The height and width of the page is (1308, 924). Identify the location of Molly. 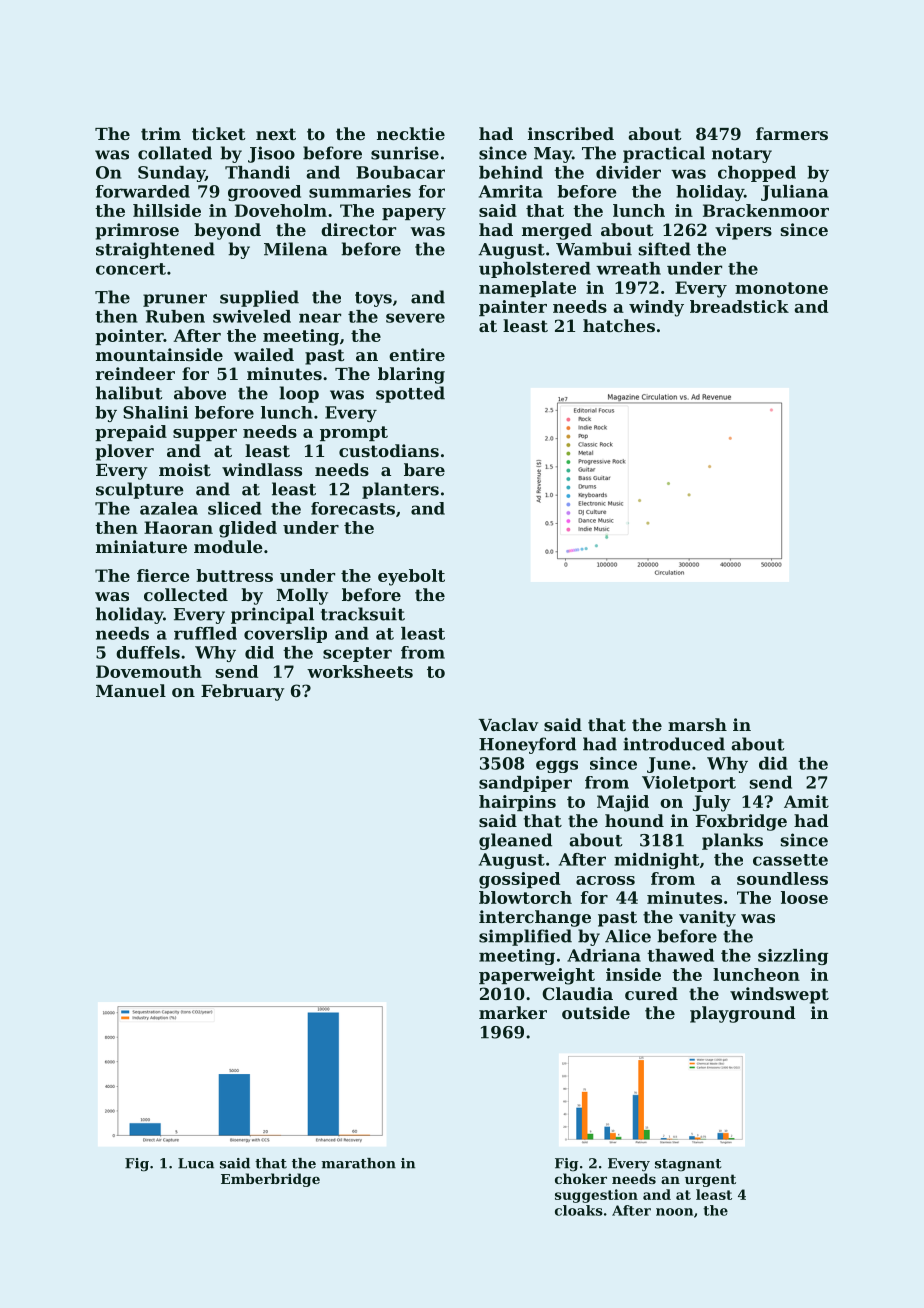
(302, 596).
